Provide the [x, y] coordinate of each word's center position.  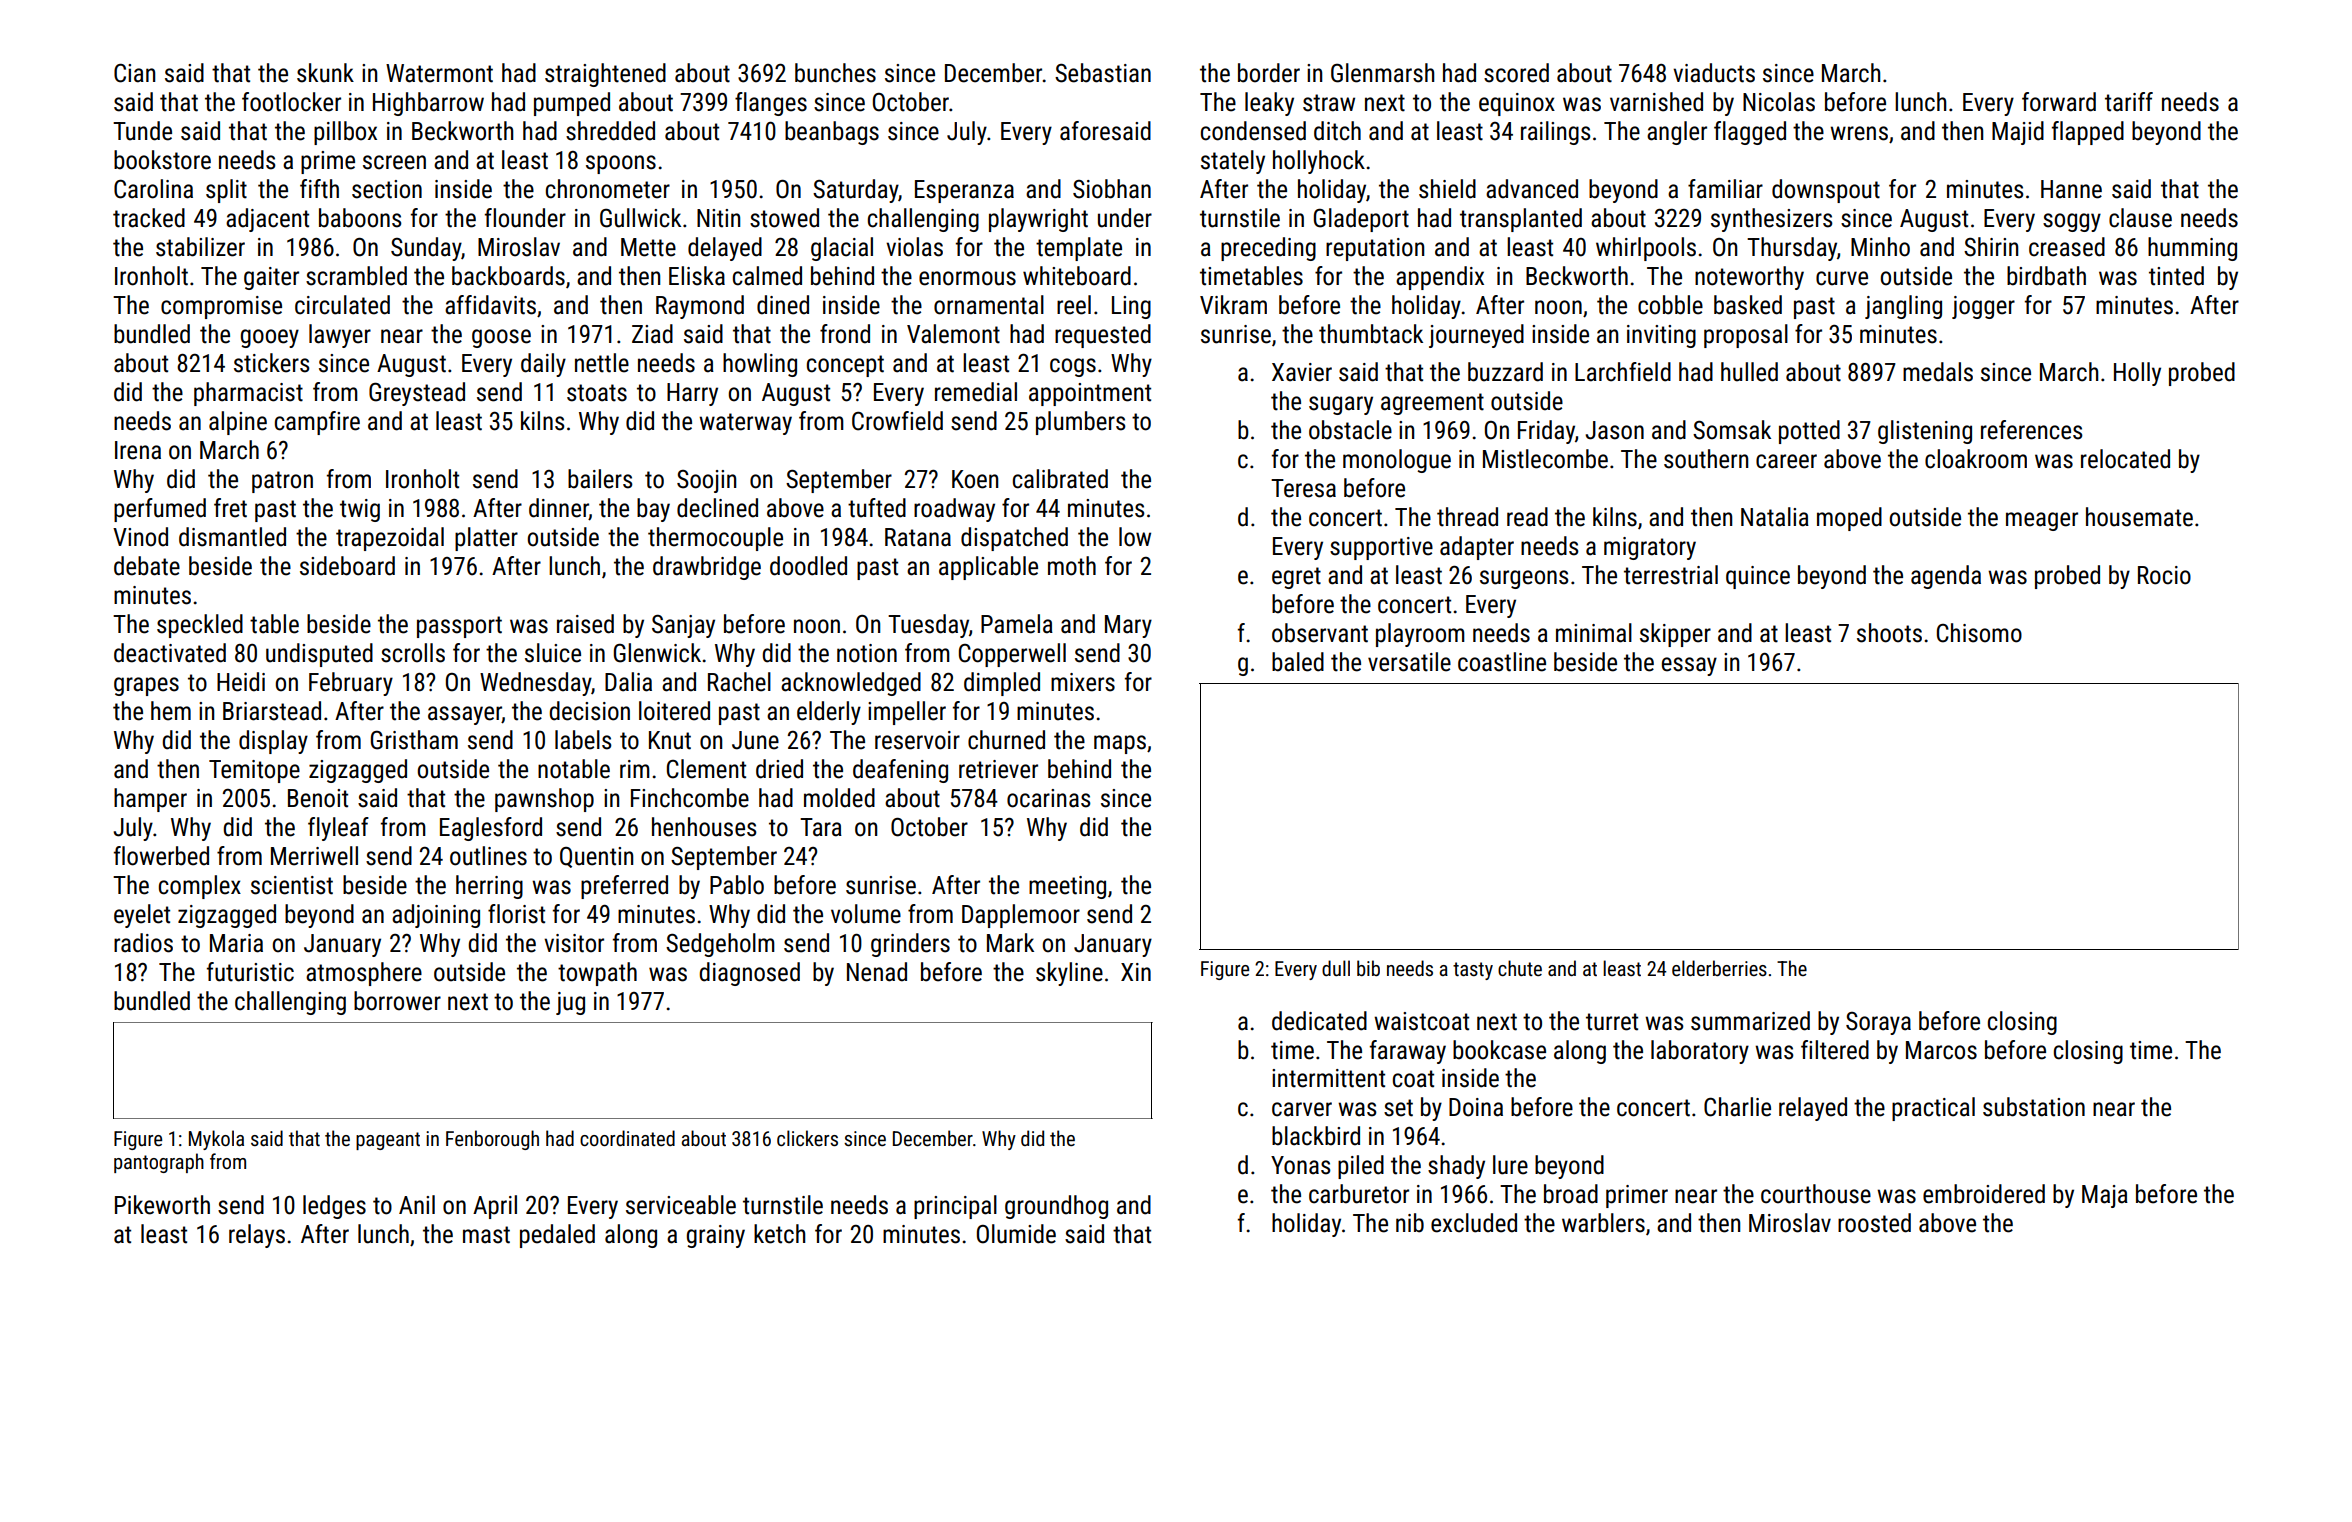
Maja [2105, 1196]
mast [486, 1235]
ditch [1337, 131]
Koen [975, 479]
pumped [572, 104]
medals [1938, 372]
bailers [600, 479]
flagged [1750, 133]
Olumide [1016, 1234]
